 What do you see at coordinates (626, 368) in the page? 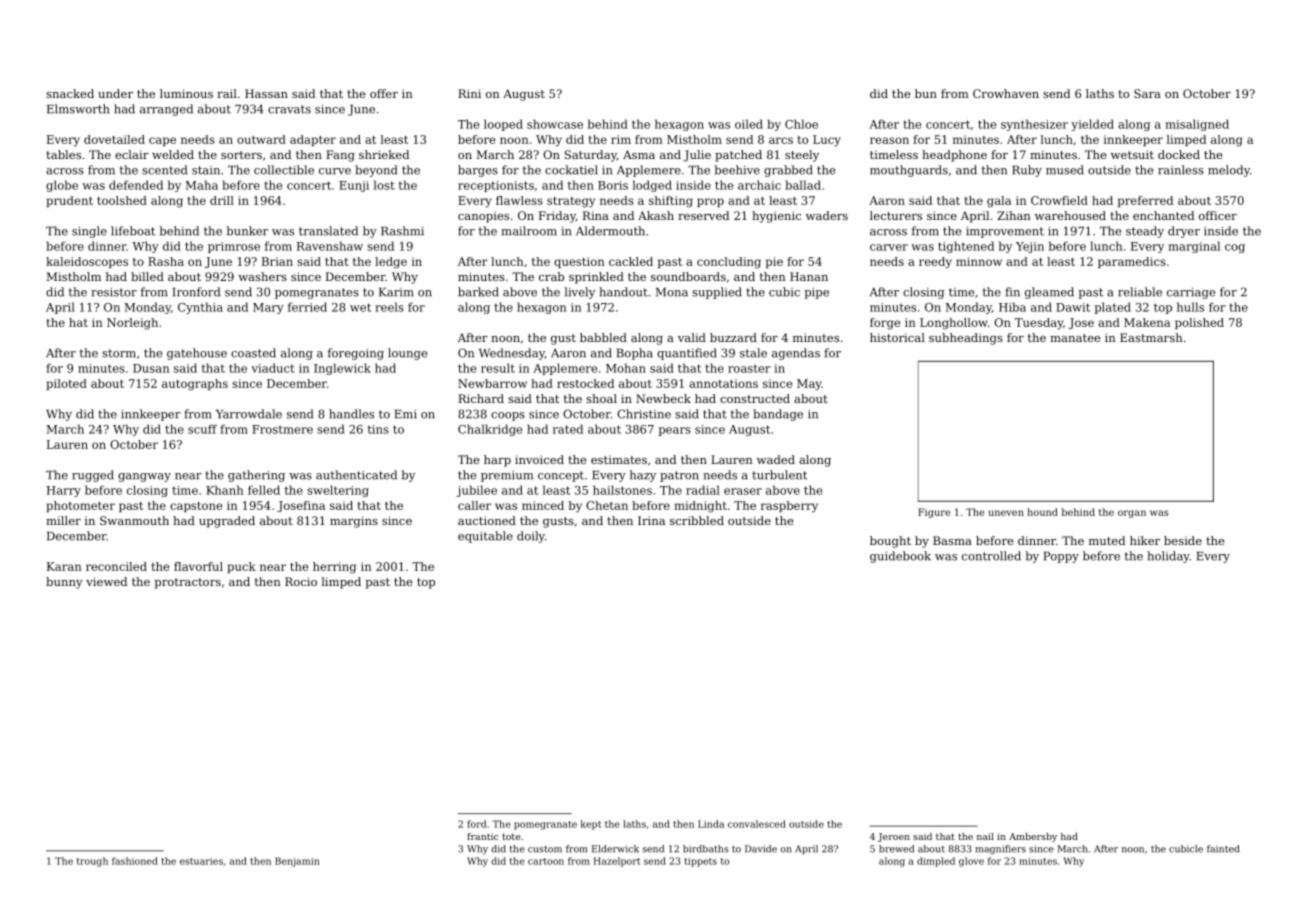
I see `Mohan` at bounding box center [626, 368].
